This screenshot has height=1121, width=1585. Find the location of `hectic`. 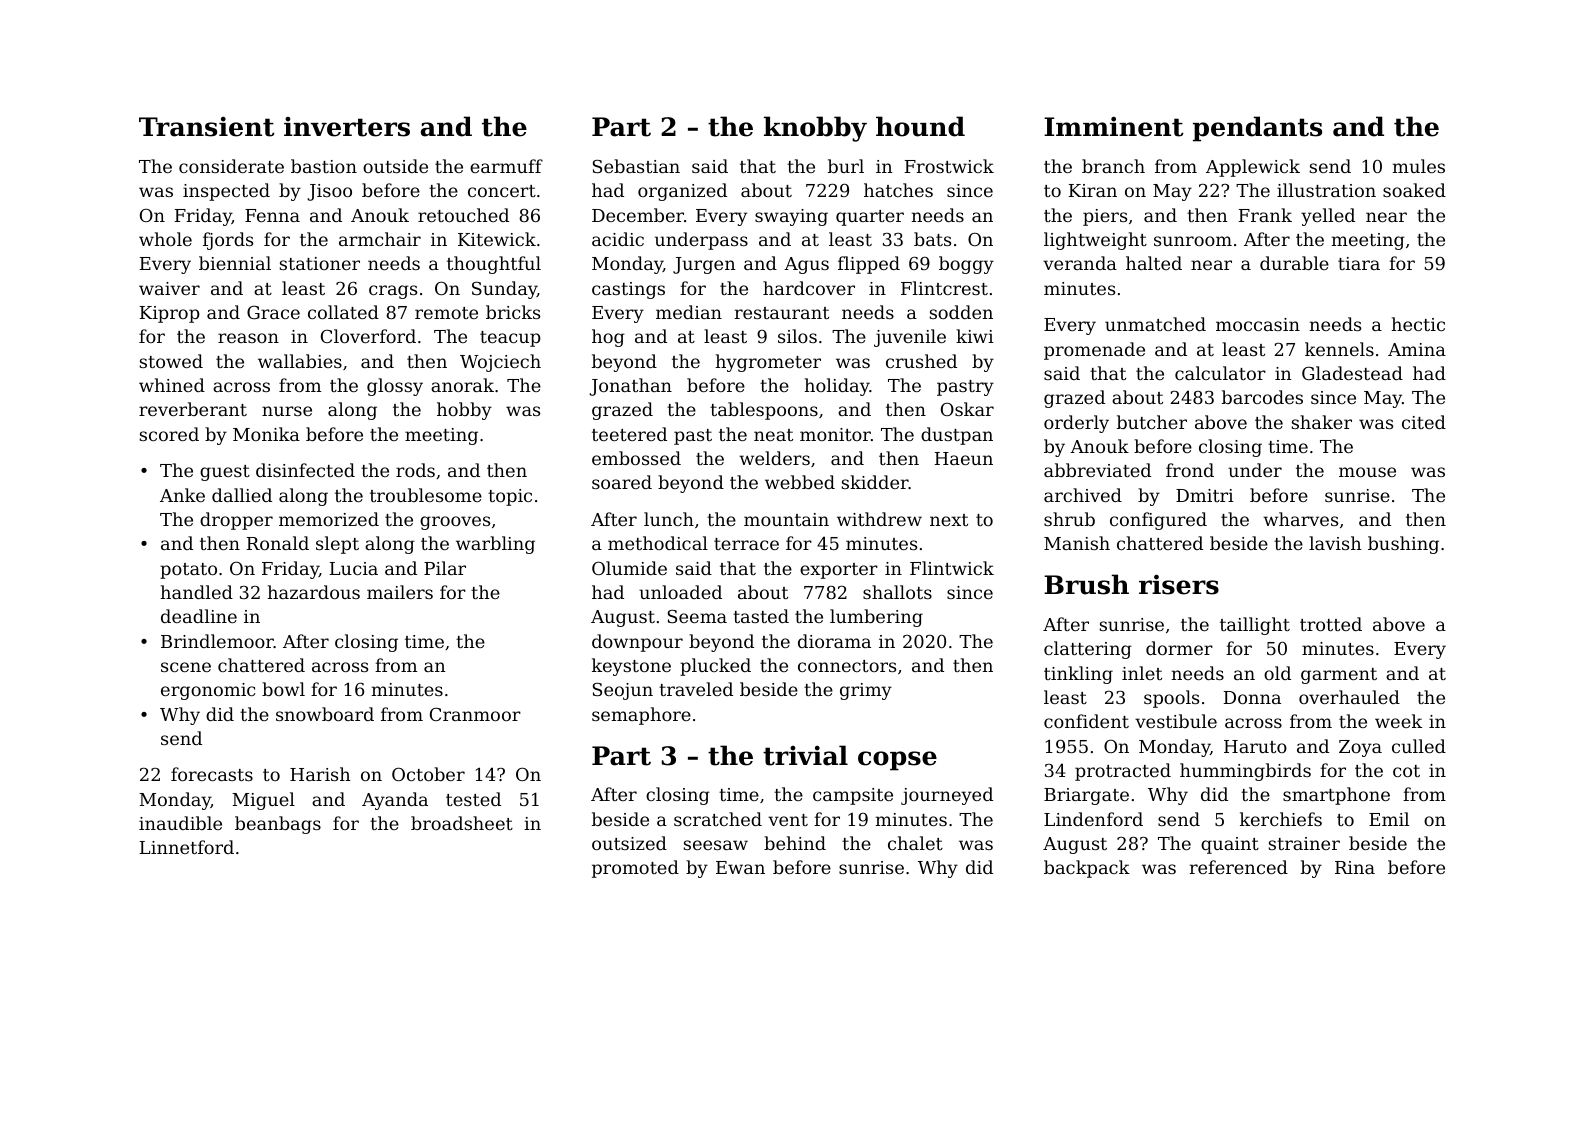

hectic is located at coordinates (1418, 324).
